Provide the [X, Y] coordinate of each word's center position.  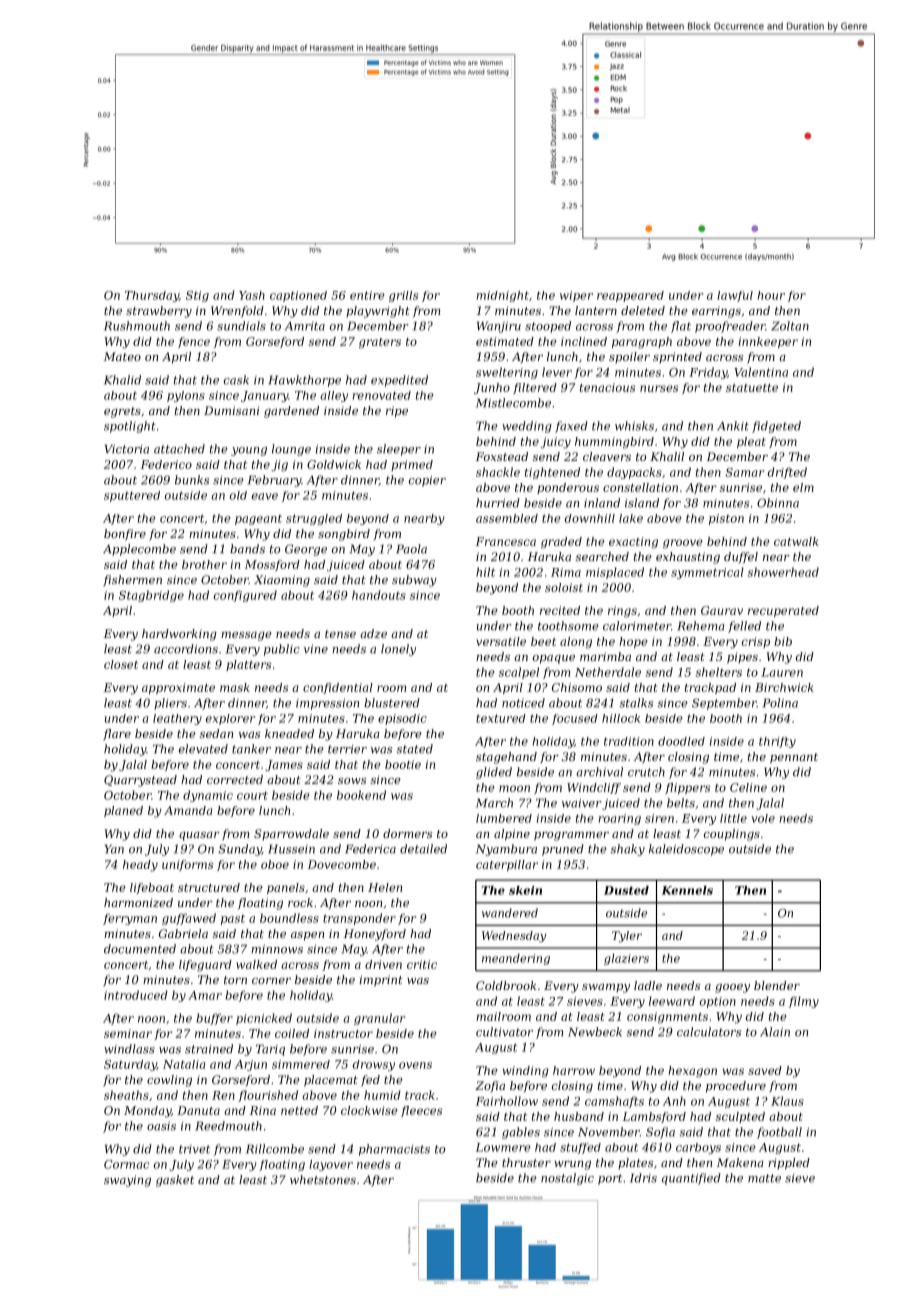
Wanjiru [499, 327]
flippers [687, 788]
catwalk [796, 541]
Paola [411, 549]
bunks [192, 480]
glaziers [626, 959]
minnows [277, 949]
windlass [129, 1049]
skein [525, 890]
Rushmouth [137, 326]
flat [681, 327]
